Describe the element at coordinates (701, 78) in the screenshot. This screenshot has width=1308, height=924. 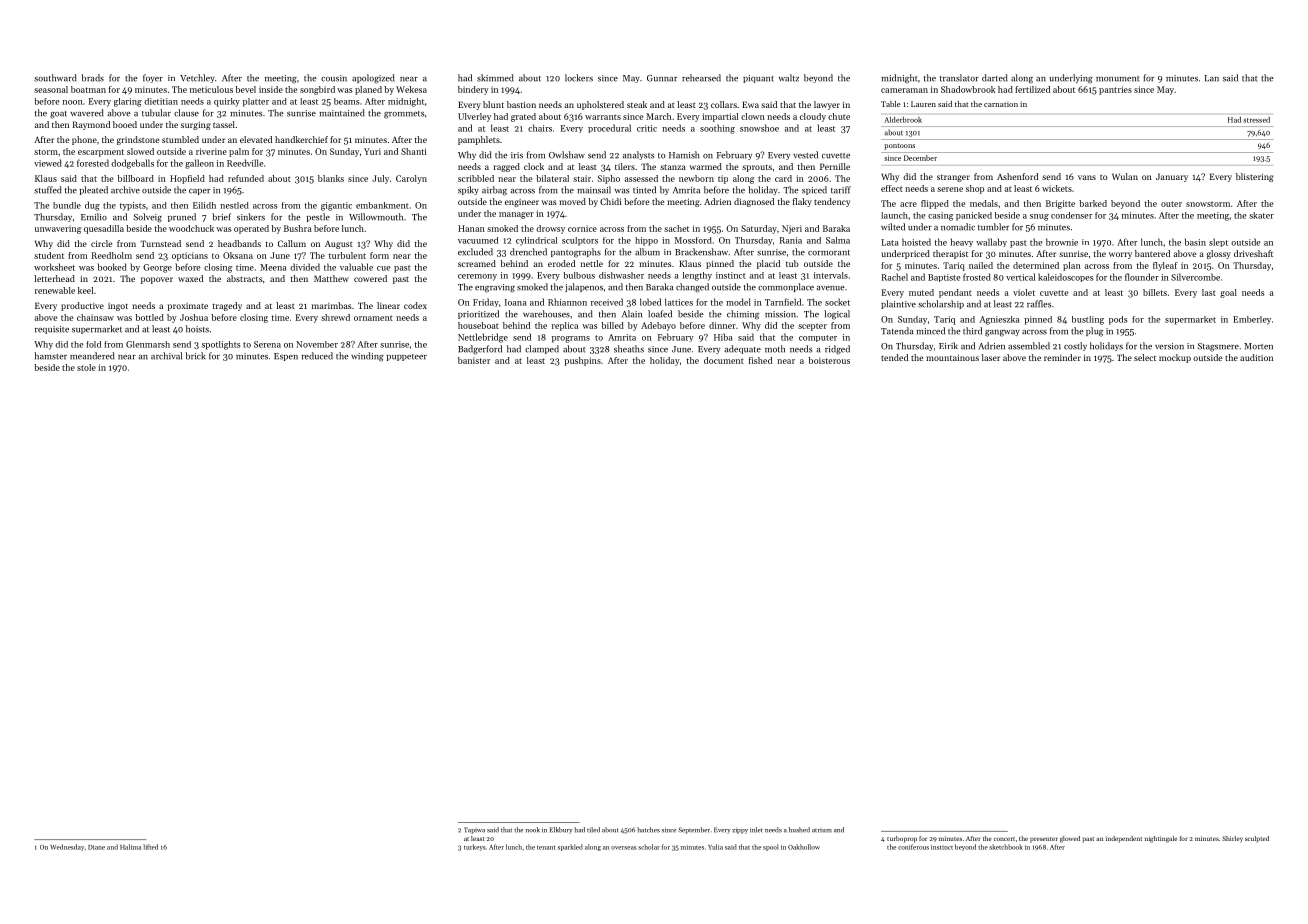
I see `rehearsed` at that location.
